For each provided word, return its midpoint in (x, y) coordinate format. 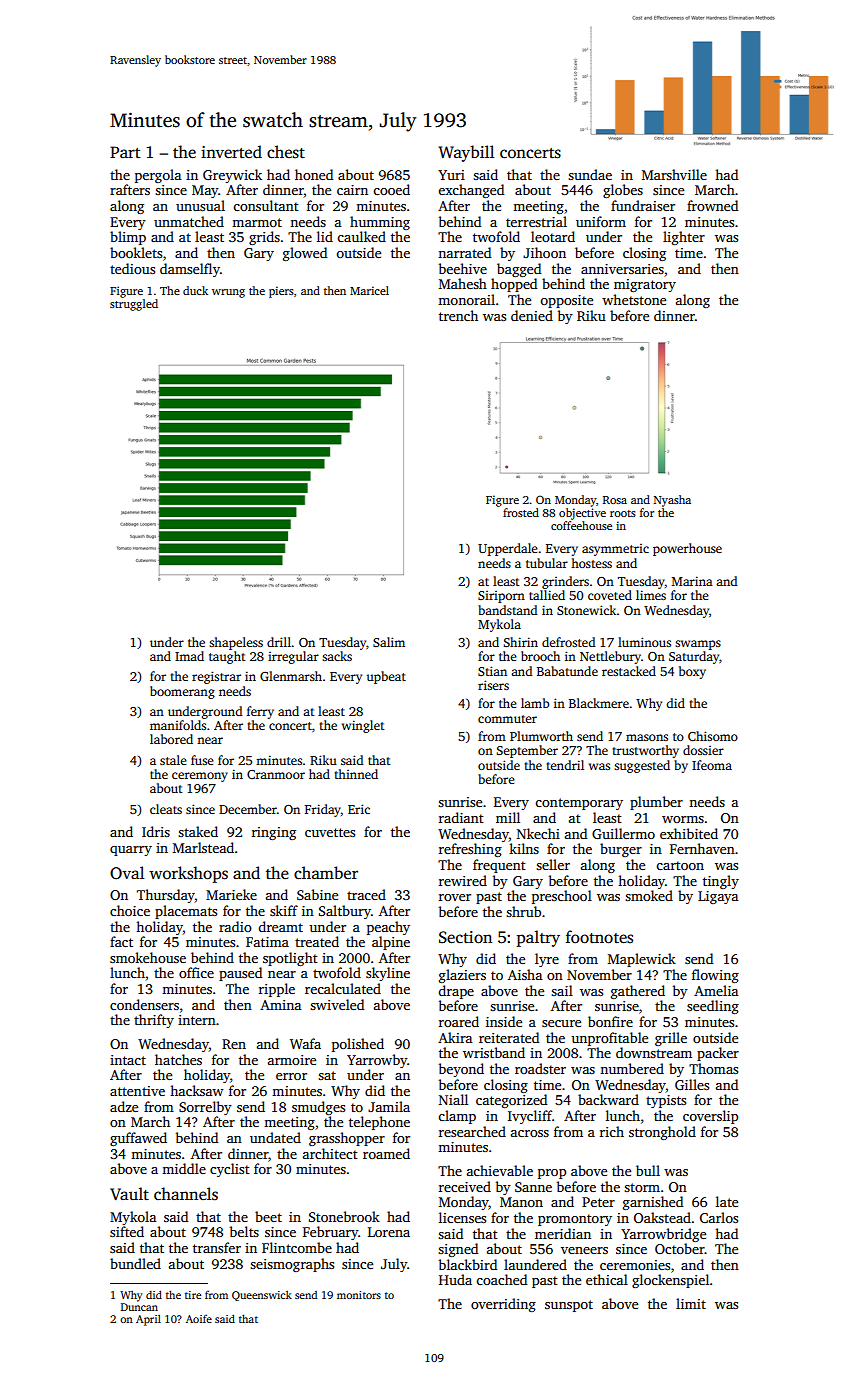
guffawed (138, 1139)
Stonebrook (344, 1216)
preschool (562, 897)
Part (125, 152)
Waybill (466, 153)
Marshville (674, 174)
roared (459, 1021)
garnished (653, 1203)
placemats (186, 912)
